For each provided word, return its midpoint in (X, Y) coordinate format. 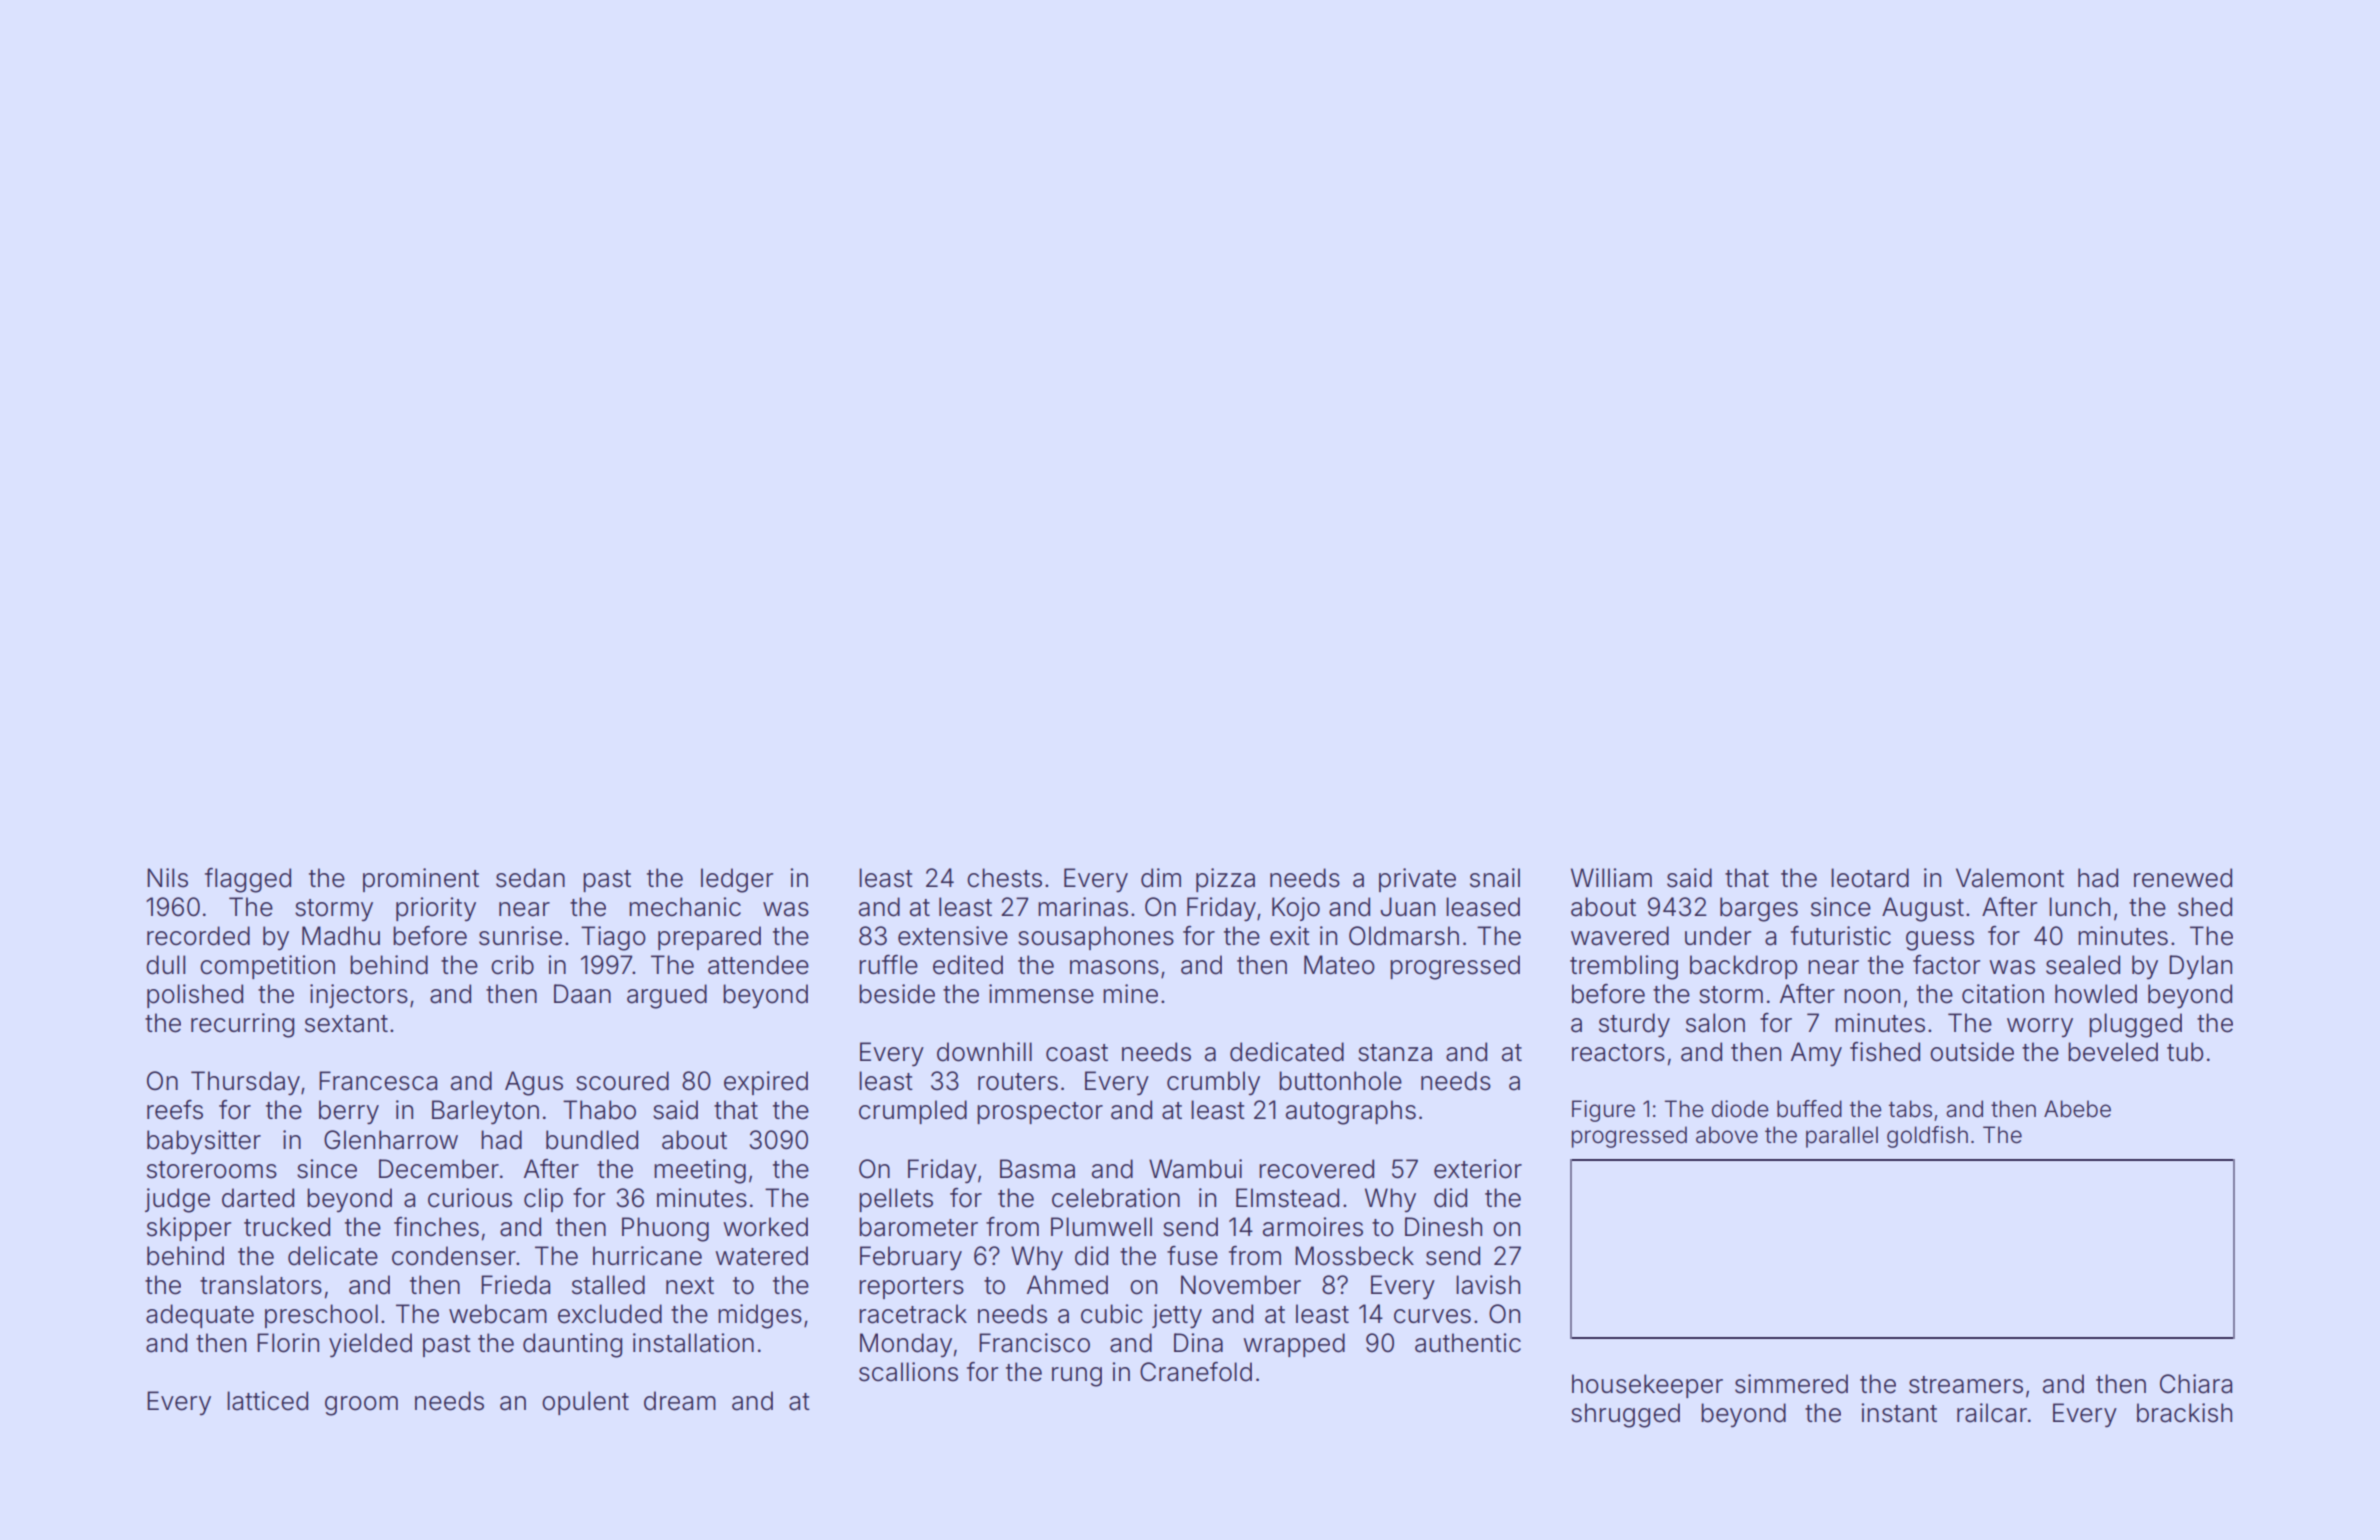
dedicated (1287, 1052)
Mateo (1339, 965)
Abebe (2077, 1109)
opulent (585, 1403)
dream (680, 1401)
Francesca (378, 1081)
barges (1759, 909)
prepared (709, 938)
